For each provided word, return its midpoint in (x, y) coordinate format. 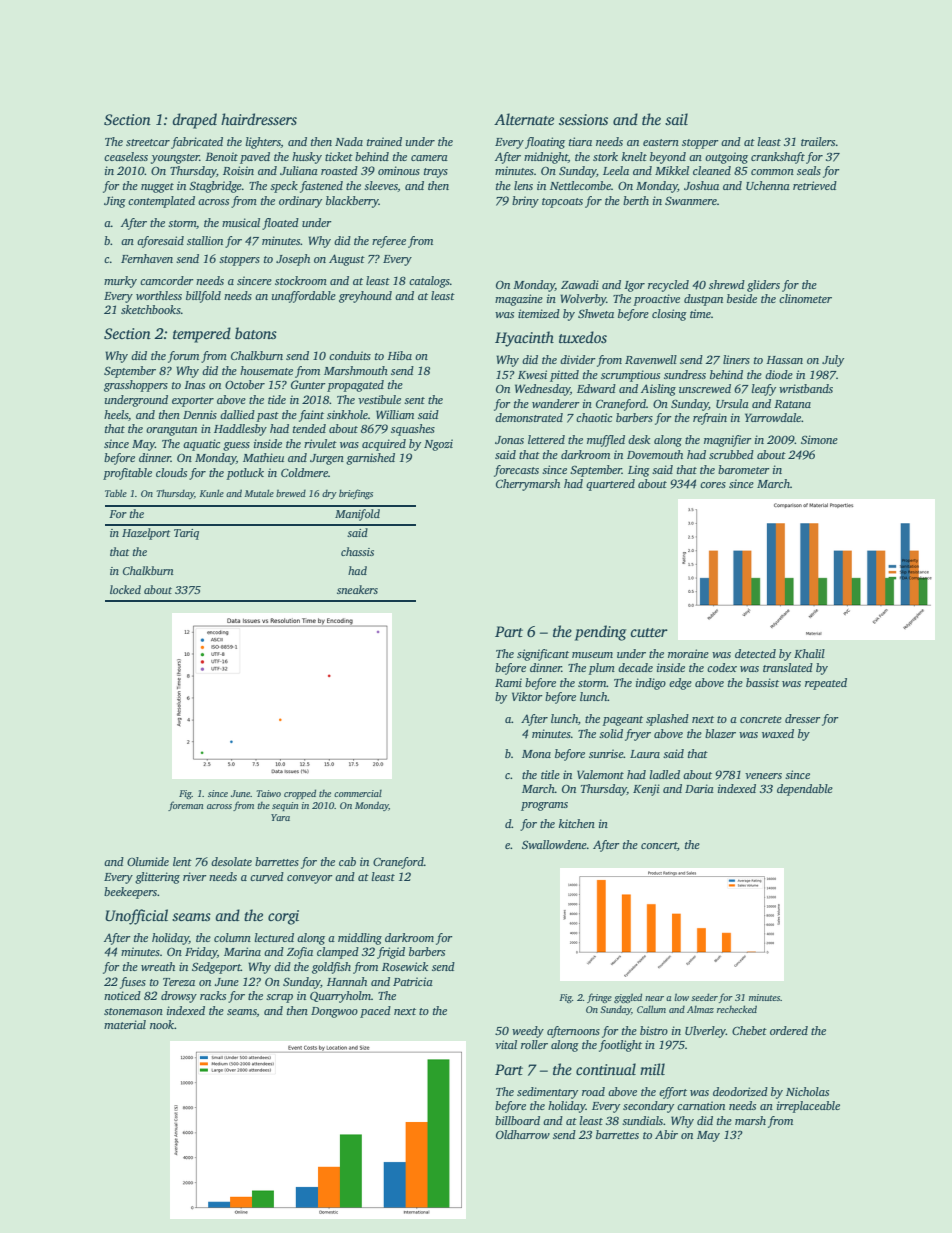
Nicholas (807, 1091)
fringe (599, 998)
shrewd (727, 284)
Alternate (524, 119)
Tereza (179, 982)
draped (194, 121)
